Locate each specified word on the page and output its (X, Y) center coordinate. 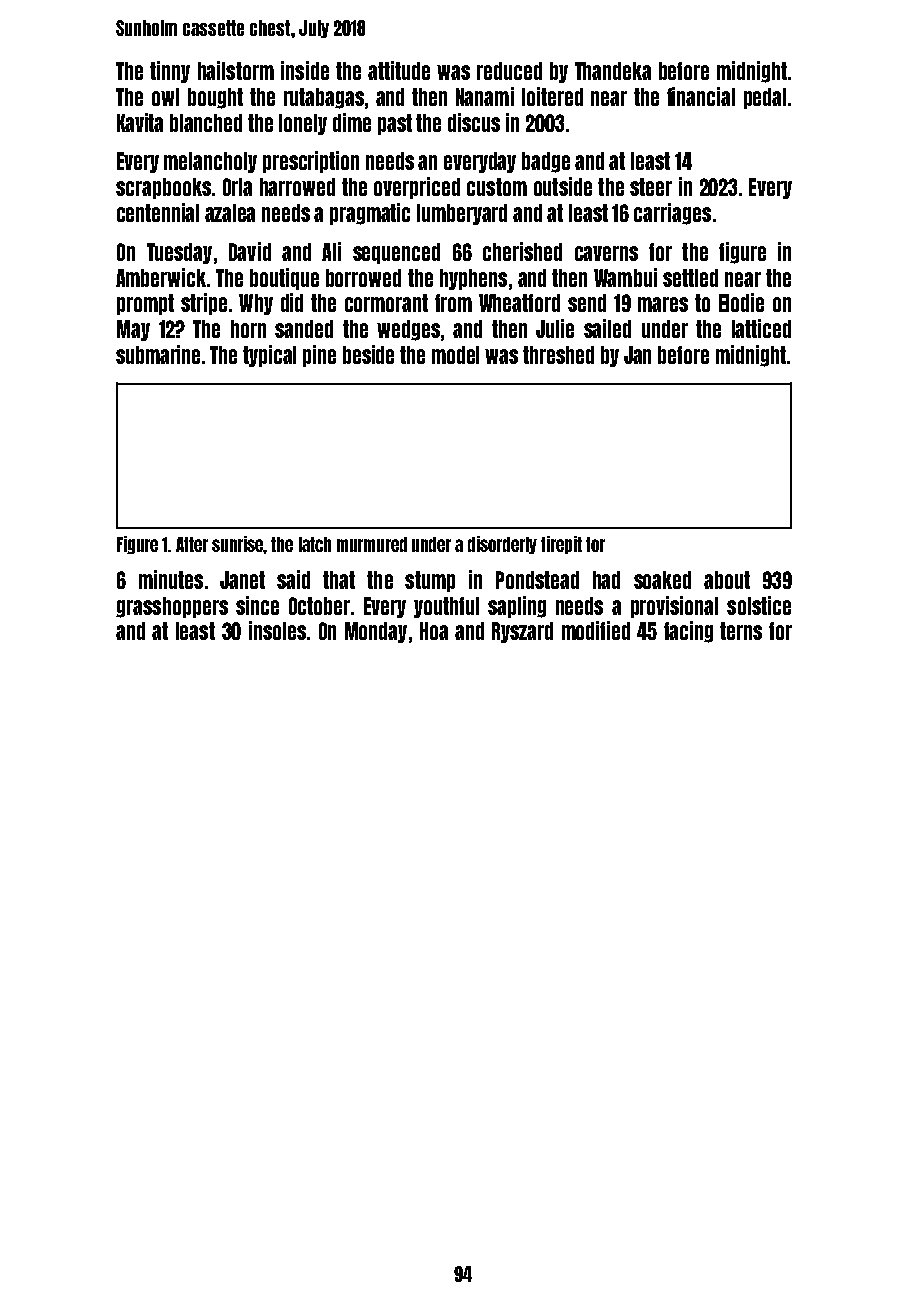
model (455, 355)
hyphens (473, 279)
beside (368, 354)
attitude (399, 70)
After (192, 544)
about (727, 580)
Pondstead (537, 580)
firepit (561, 545)
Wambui (625, 277)
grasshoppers (172, 607)
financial (701, 96)
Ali (331, 251)
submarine (158, 354)
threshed (558, 355)
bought (215, 98)
